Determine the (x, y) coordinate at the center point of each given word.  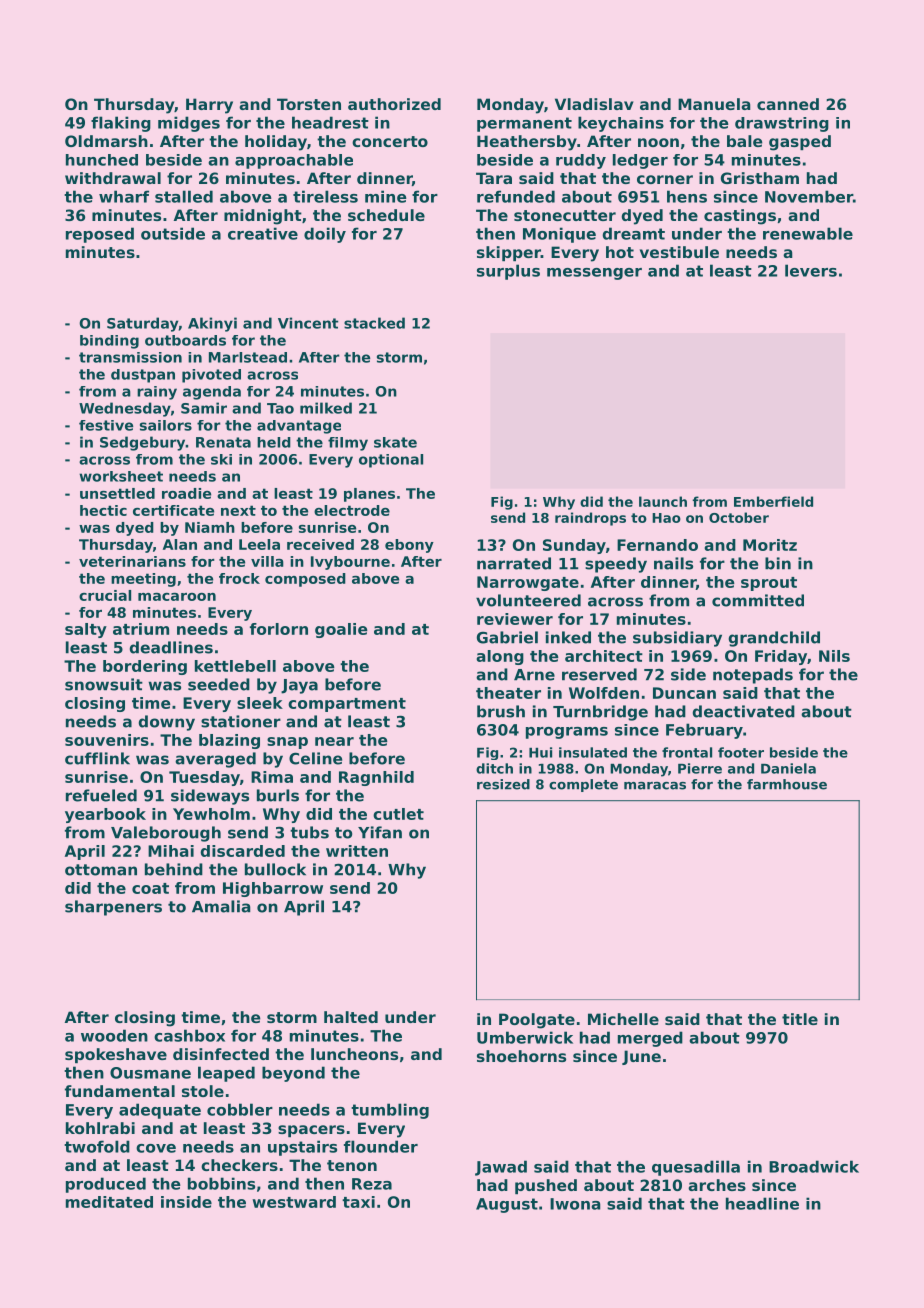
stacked (374, 323)
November (809, 196)
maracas (655, 786)
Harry (209, 106)
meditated (109, 1202)
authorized (394, 104)
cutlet (398, 814)
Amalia (221, 906)
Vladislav (594, 104)
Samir (204, 408)
